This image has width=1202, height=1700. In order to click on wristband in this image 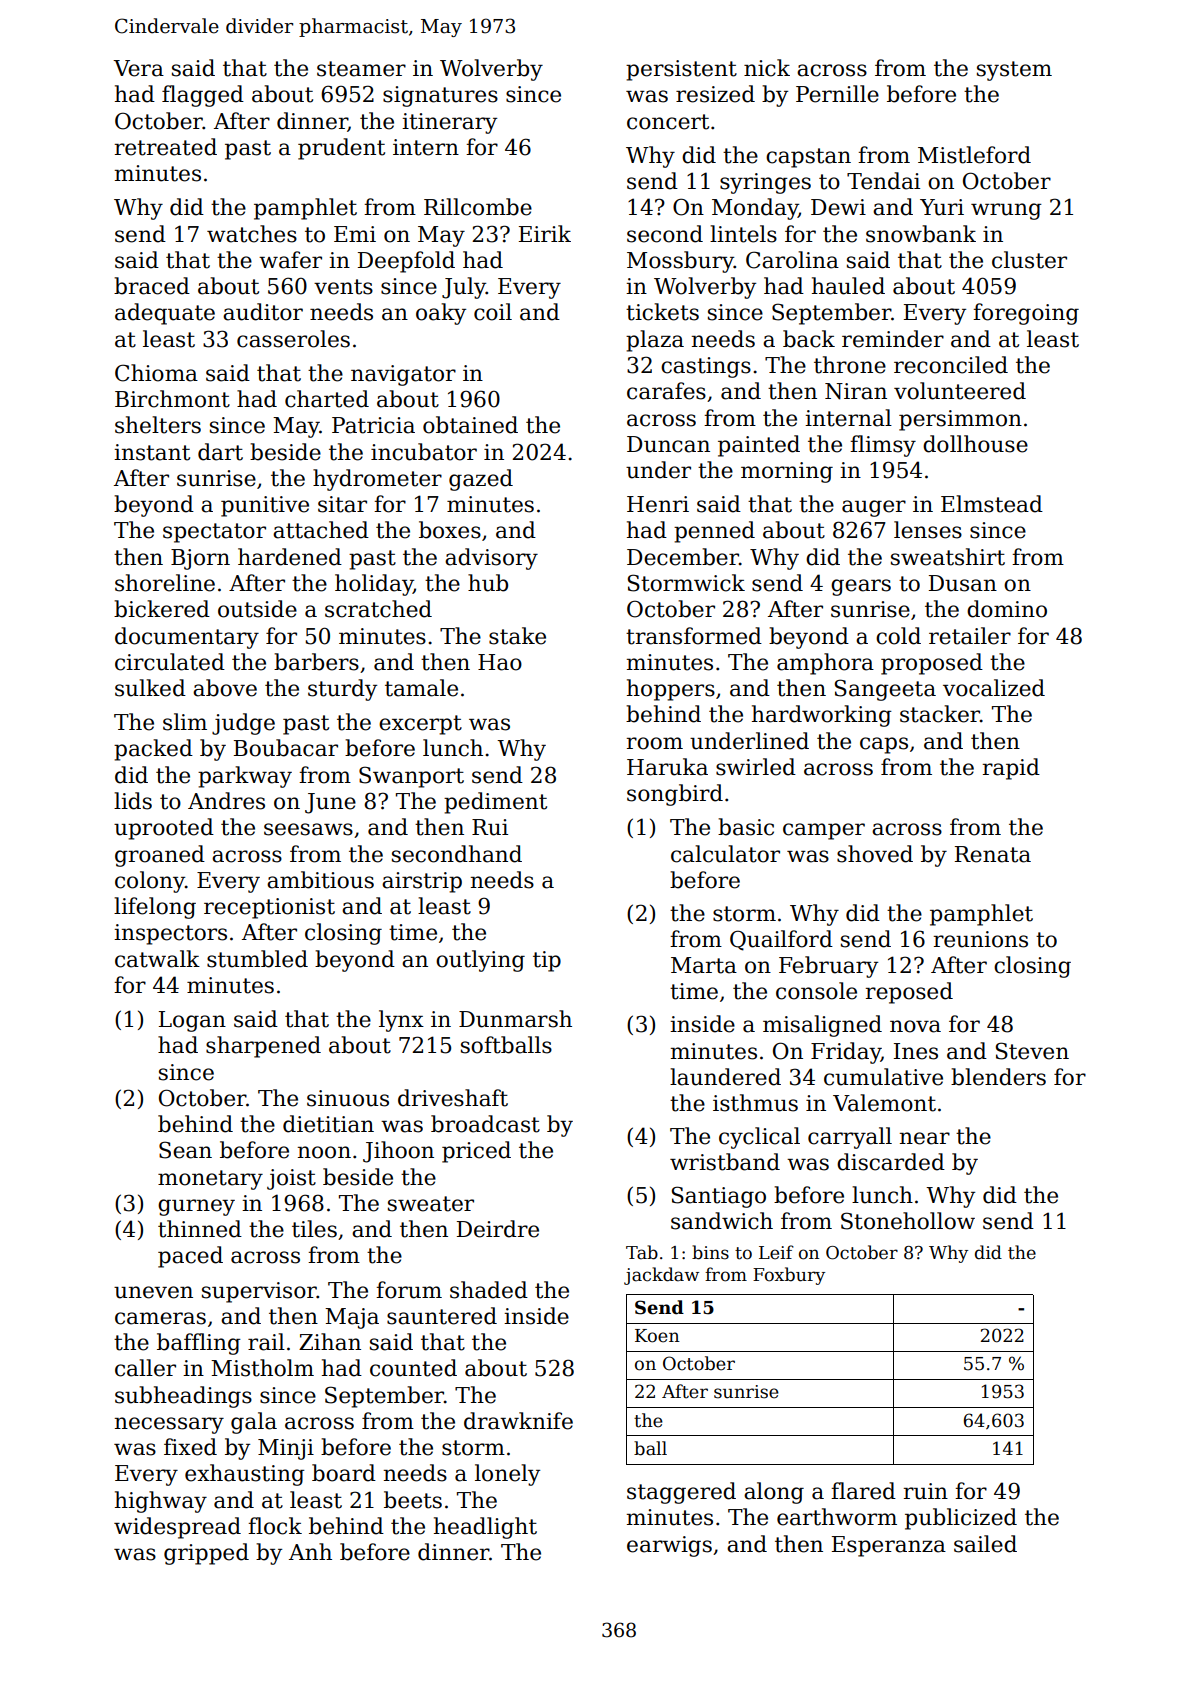, I will do `click(725, 1162)`.
